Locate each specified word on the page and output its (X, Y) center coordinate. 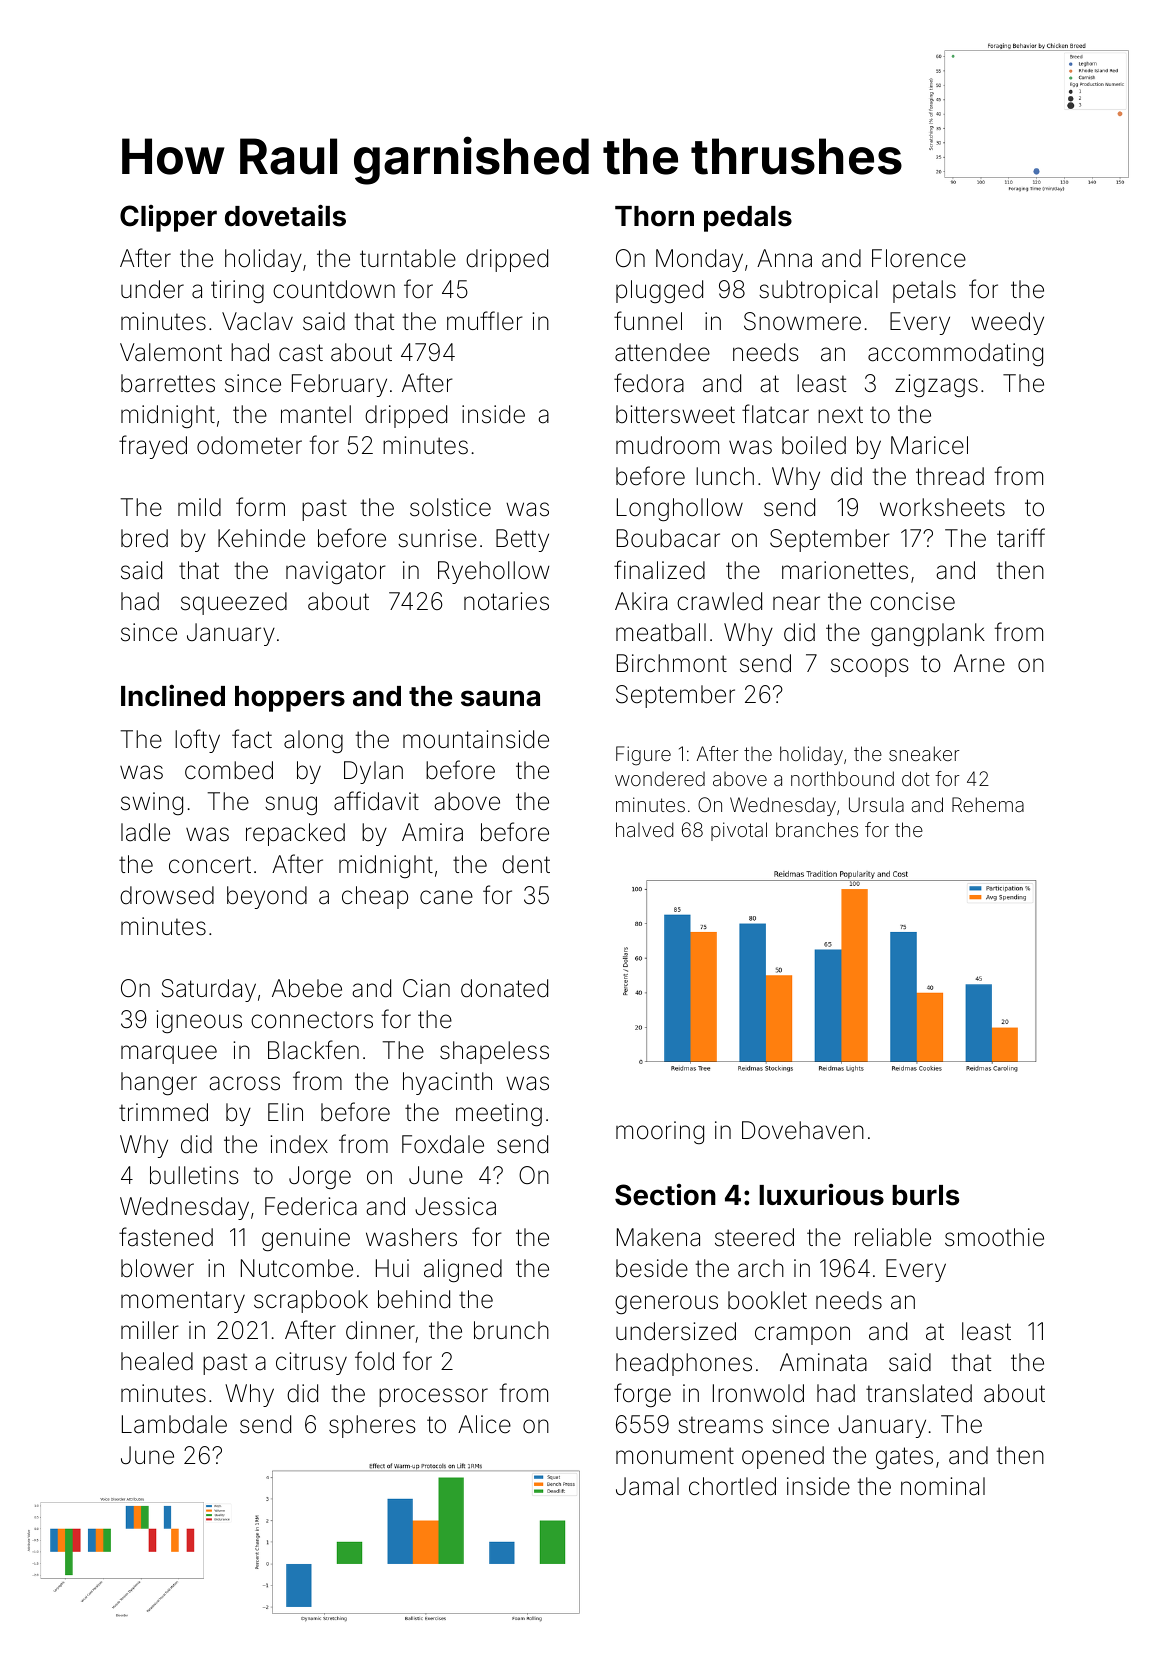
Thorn (654, 216)
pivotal (739, 831)
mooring (660, 1132)
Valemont (171, 352)
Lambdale (174, 1424)
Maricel (929, 445)
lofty (197, 741)
